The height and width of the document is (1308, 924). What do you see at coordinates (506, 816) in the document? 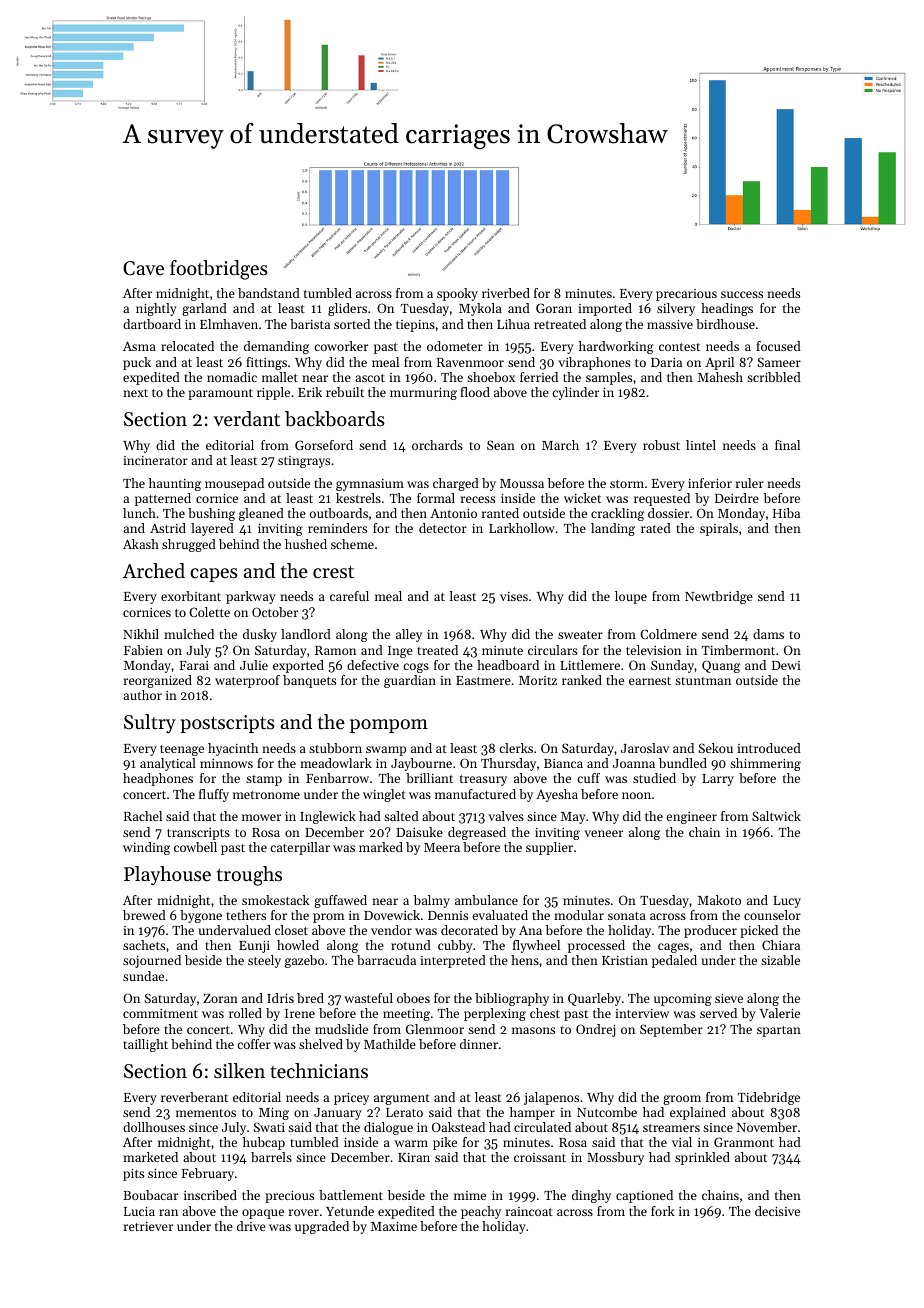
I see `valves` at bounding box center [506, 816].
